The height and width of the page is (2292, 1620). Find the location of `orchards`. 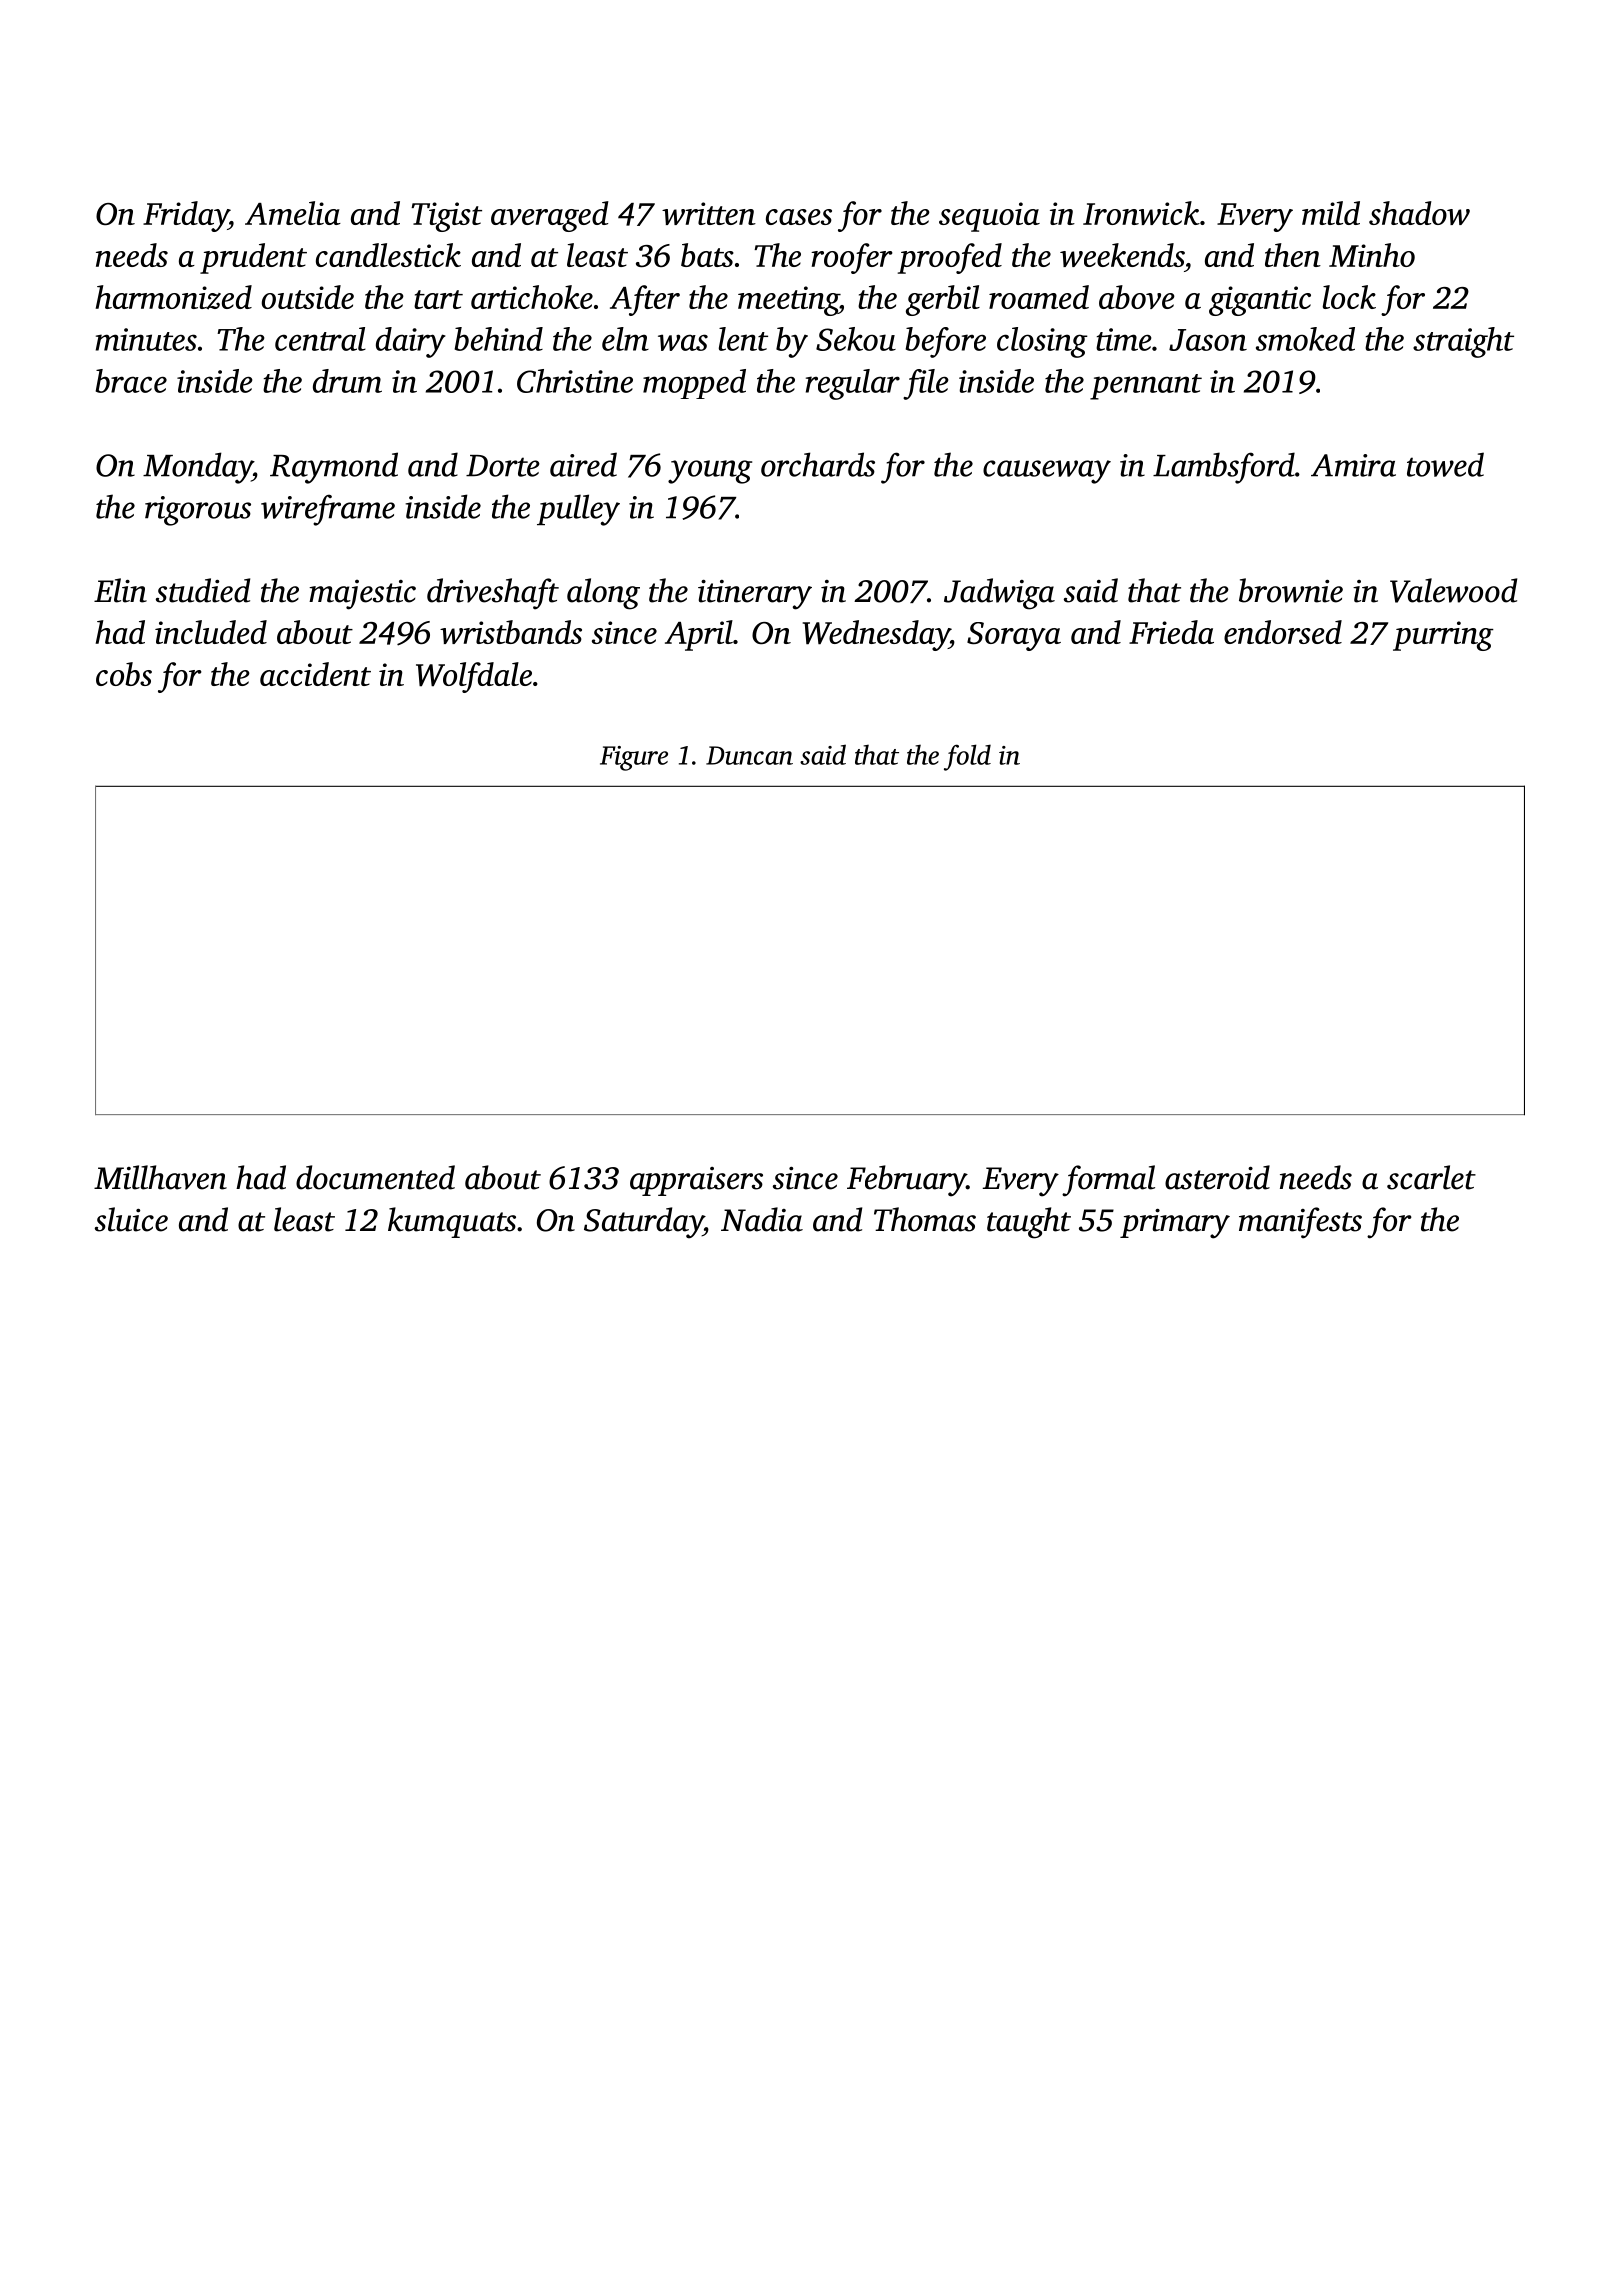

orchards is located at coordinates (818, 464).
